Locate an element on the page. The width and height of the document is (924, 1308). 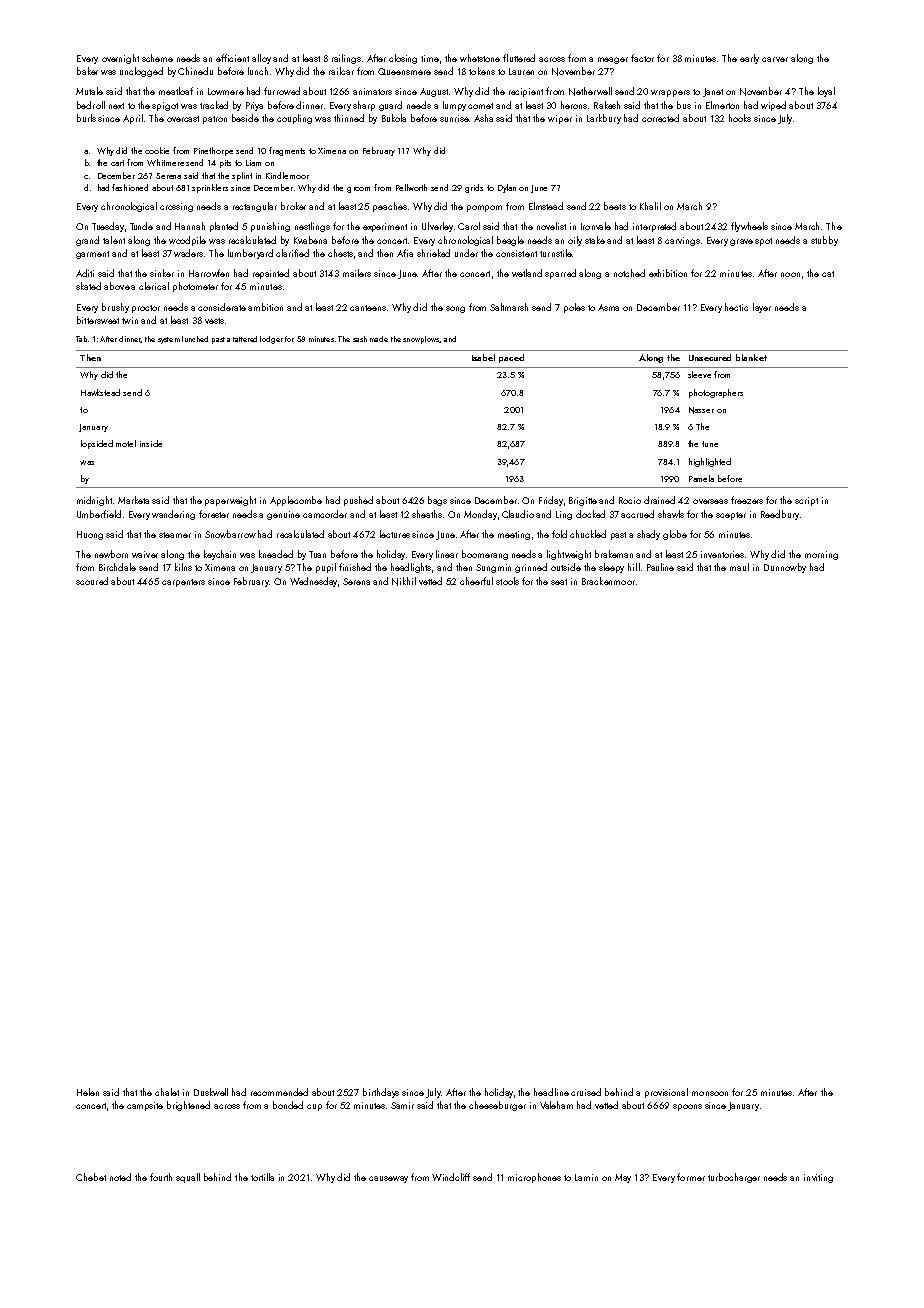
flywheels is located at coordinates (749, 227).
